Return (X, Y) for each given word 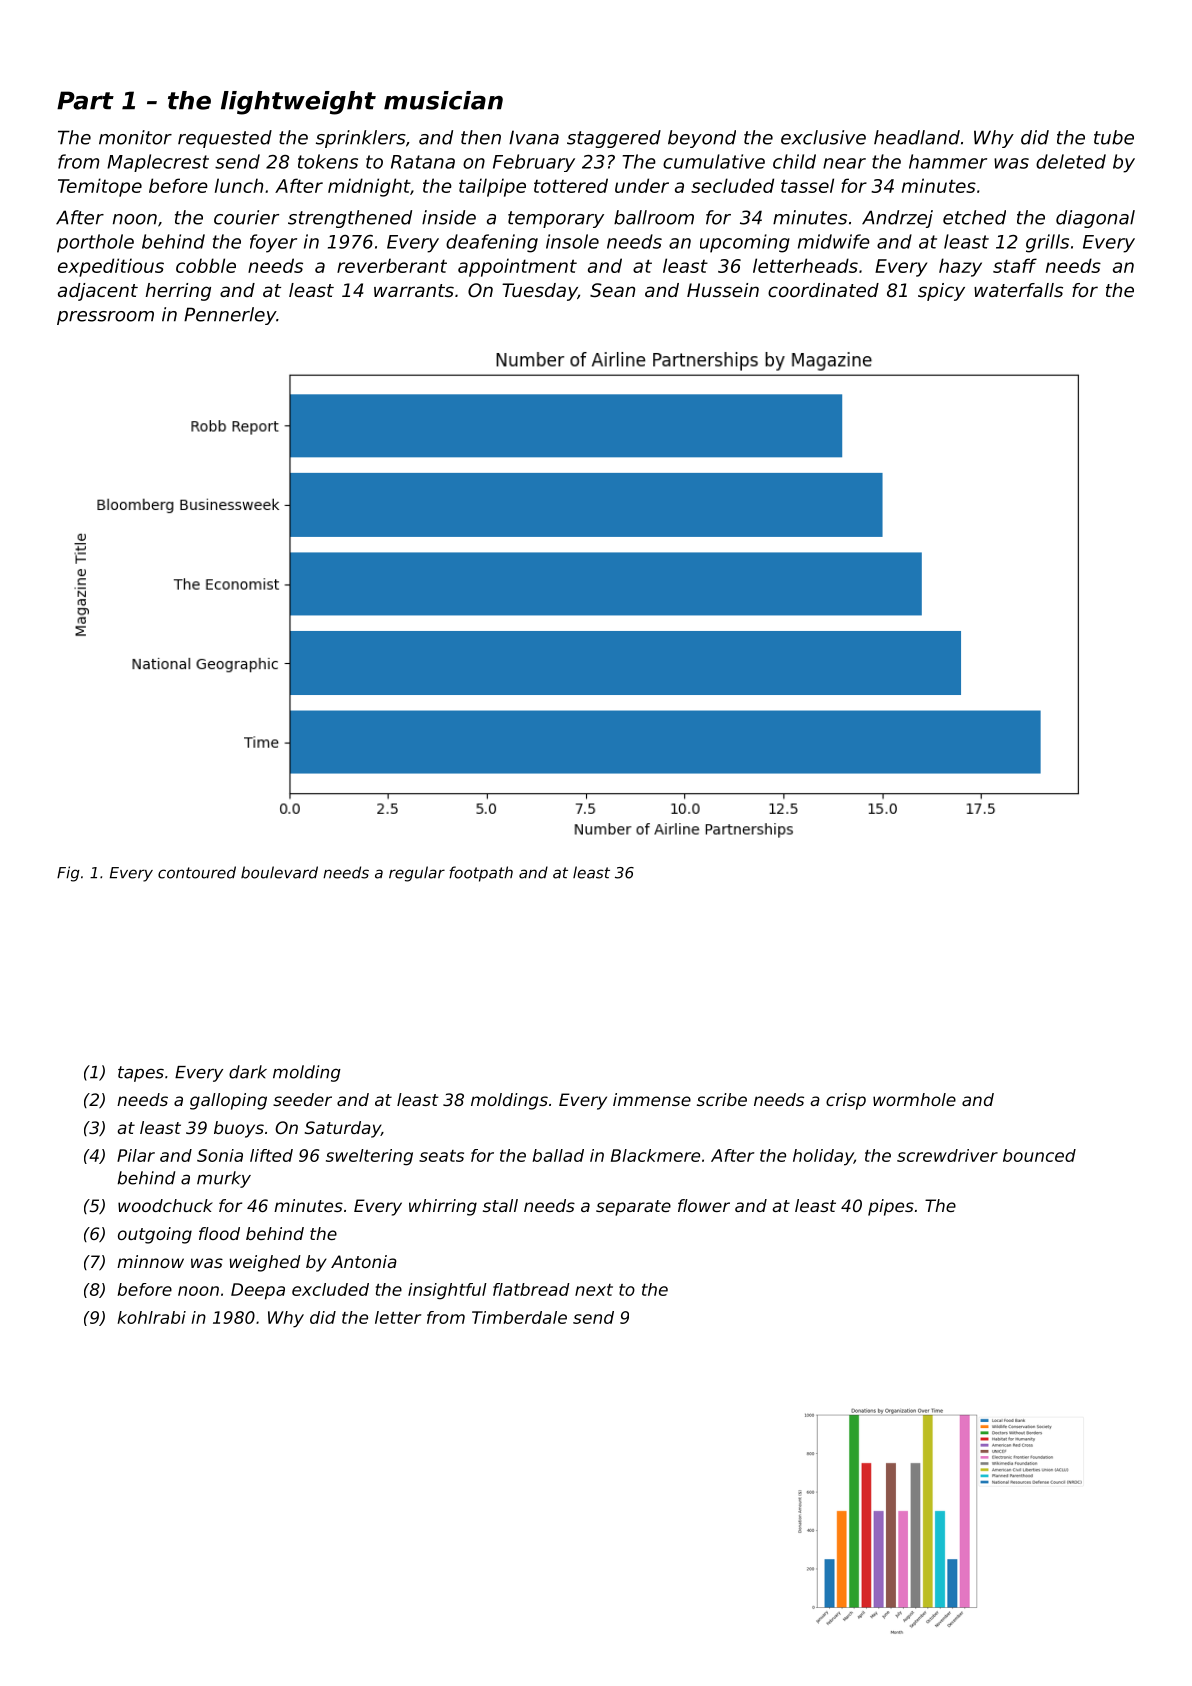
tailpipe (492, 187)
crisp (846, 1101)
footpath (481, 874)
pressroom (105, 318)
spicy (941, 292)
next (594, 1290)
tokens (328, 161)
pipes (891, 1207)
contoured (197, 872)
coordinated (823, 290)
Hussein (723, 290)
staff (1015, 265)
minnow (150, 1261)
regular (417, 874)
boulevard (279, 872)
